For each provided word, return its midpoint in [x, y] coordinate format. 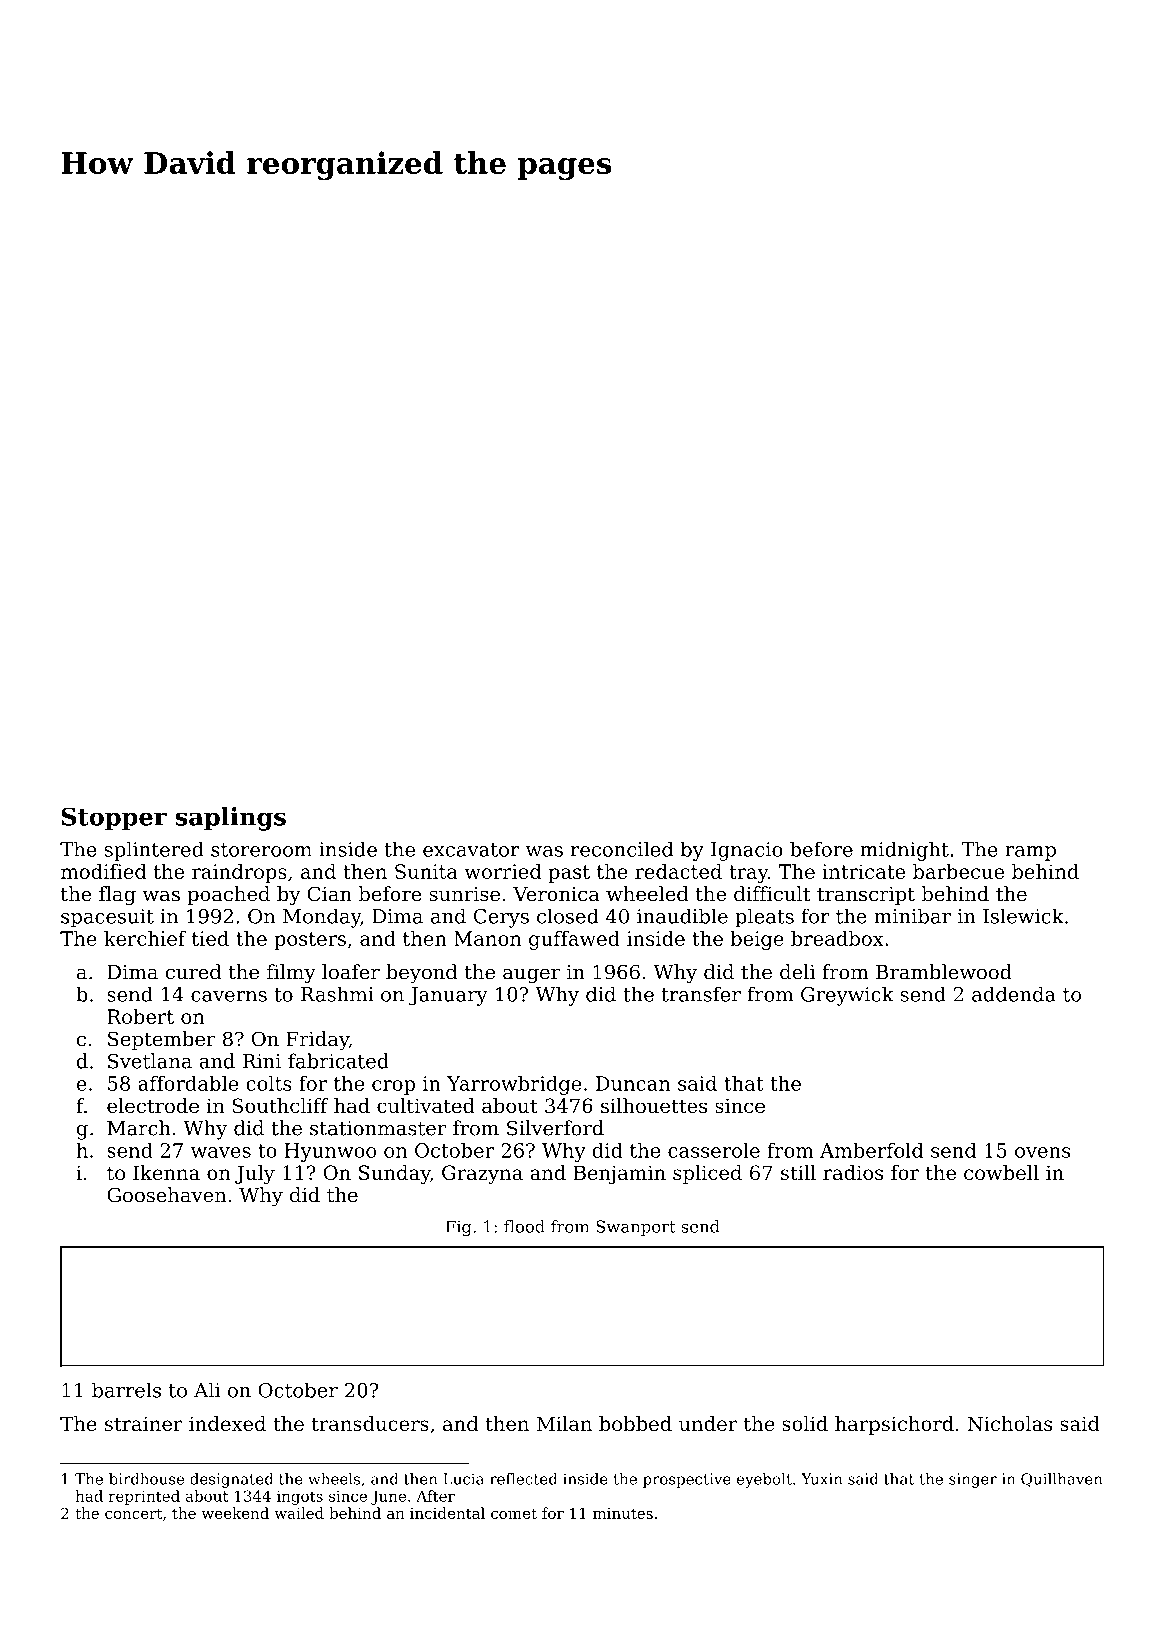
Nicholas [1009, 1423]
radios [853, 1172]
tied [210, 938]
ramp [1030, 853]
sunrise [464, 894]
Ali [207, 1390]
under [708, 1423]
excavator [471, 850]
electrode [153, 1105]
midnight [904, 851]
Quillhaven [1061, 1480]
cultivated [426, 1105]
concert [133, 1513]
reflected [523, 1479]
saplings [231, 819]
